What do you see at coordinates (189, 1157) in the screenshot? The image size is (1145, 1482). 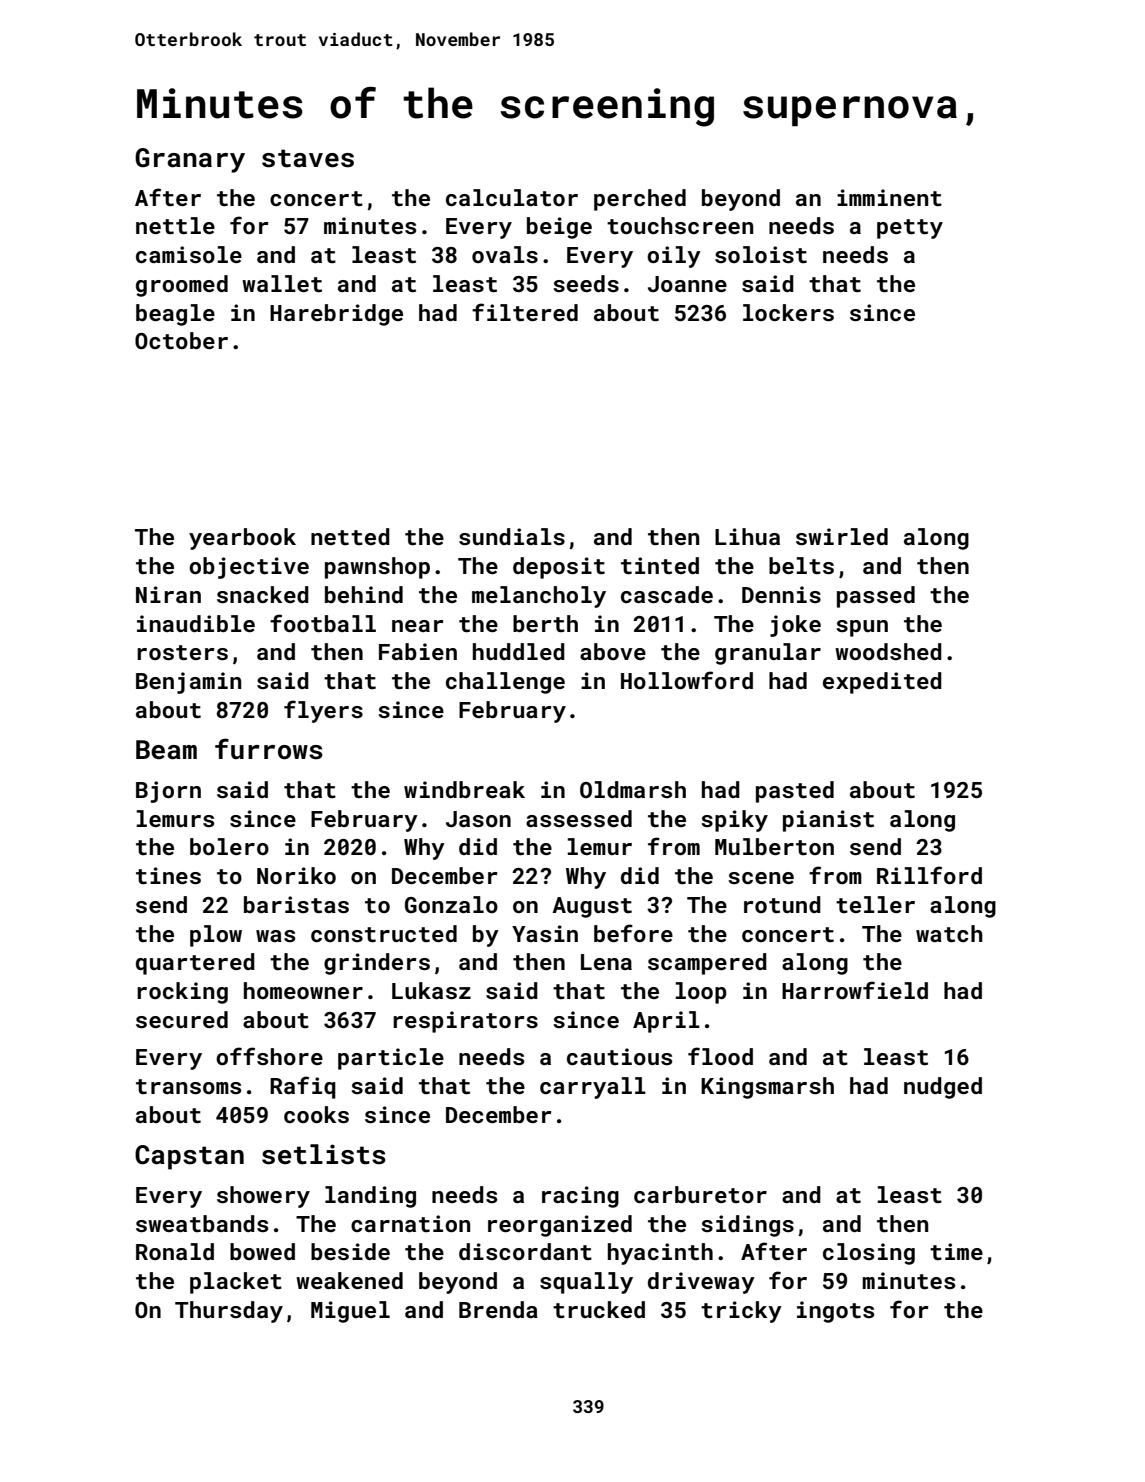 I see `Capstan` at bounding box center [189, 1157].
